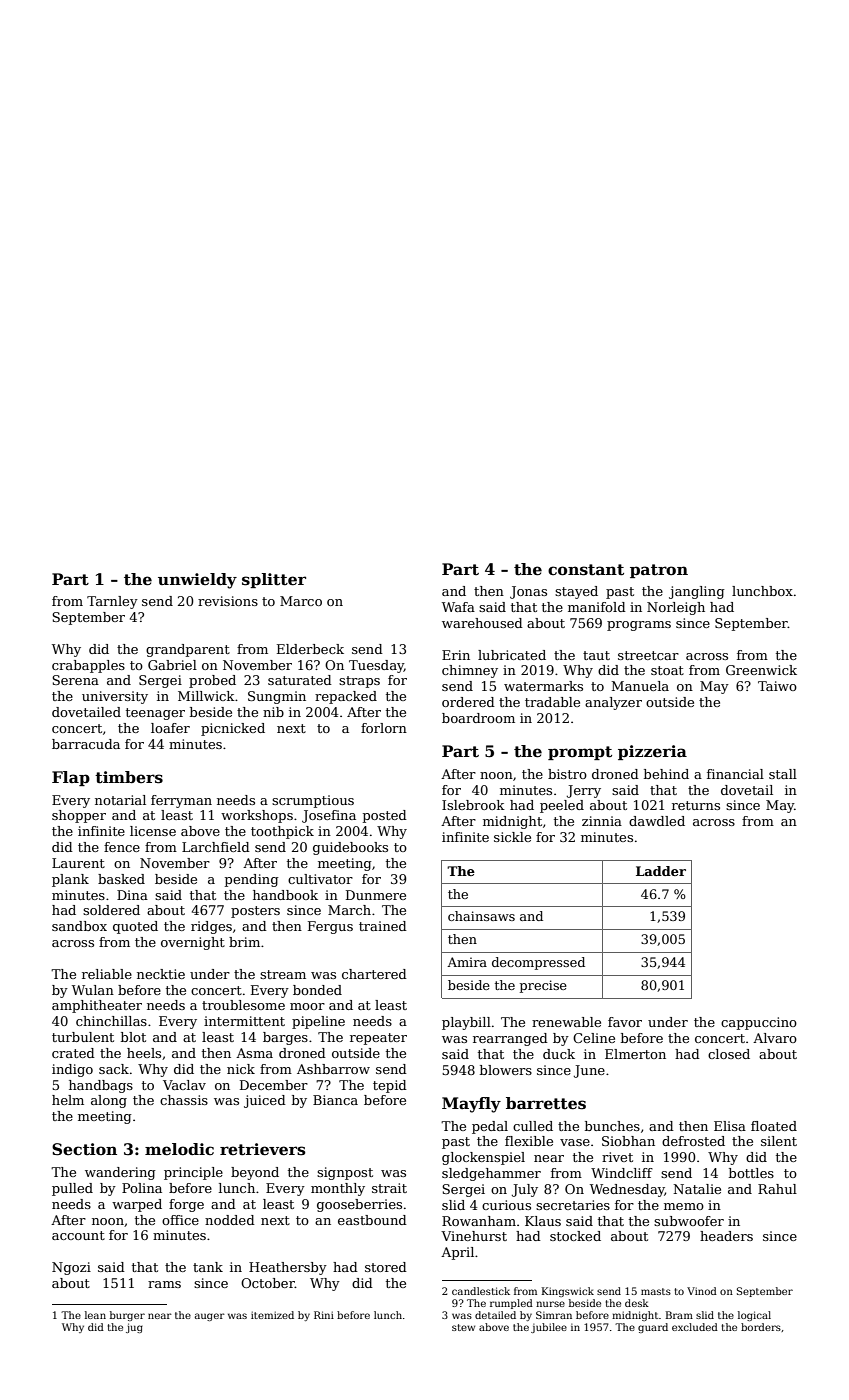 The height and width of the screenshot is (1400, 849). What do you see at coordinates (512, 655) in the screenshot?
I see `lubricated` at bounding box center [512, 655].
